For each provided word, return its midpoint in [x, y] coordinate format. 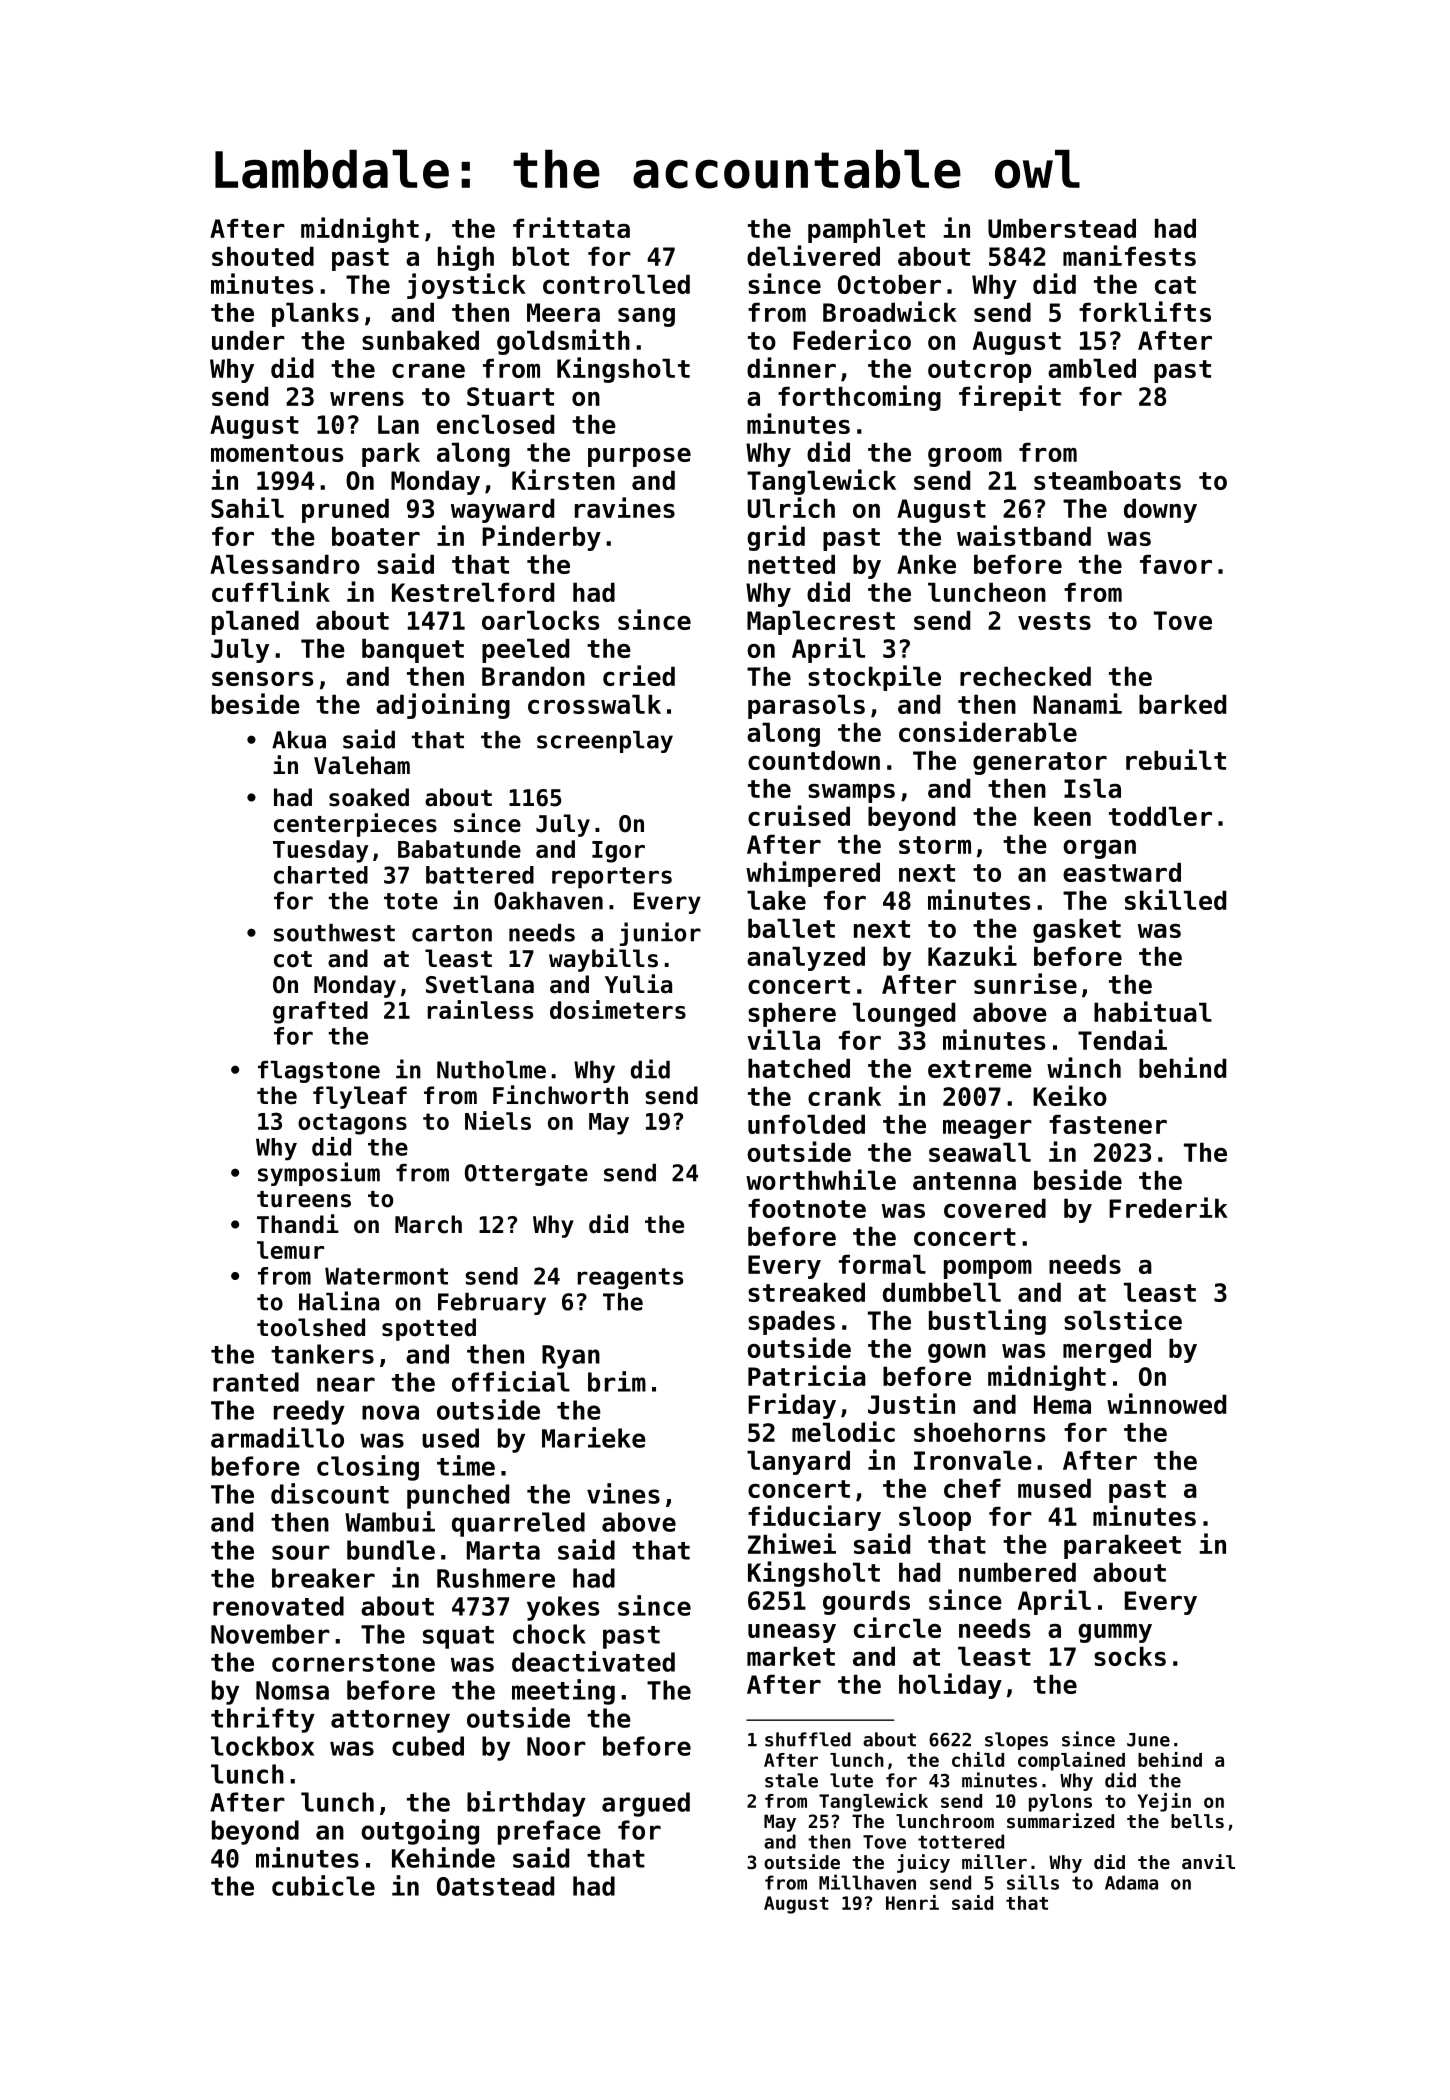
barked [1182, 704]
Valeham [362, 765]
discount [330, 1493]
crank [844, 1096]
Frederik [1168, 1207]
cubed [428, 1746]
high [466, 258]
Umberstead [1062, 228]
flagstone [319, 1072]
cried [639, 675]
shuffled [808, 1739]
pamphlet [866, 230]
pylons [1060, 1803]
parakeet [1122, 1546]
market [791, 1656]
